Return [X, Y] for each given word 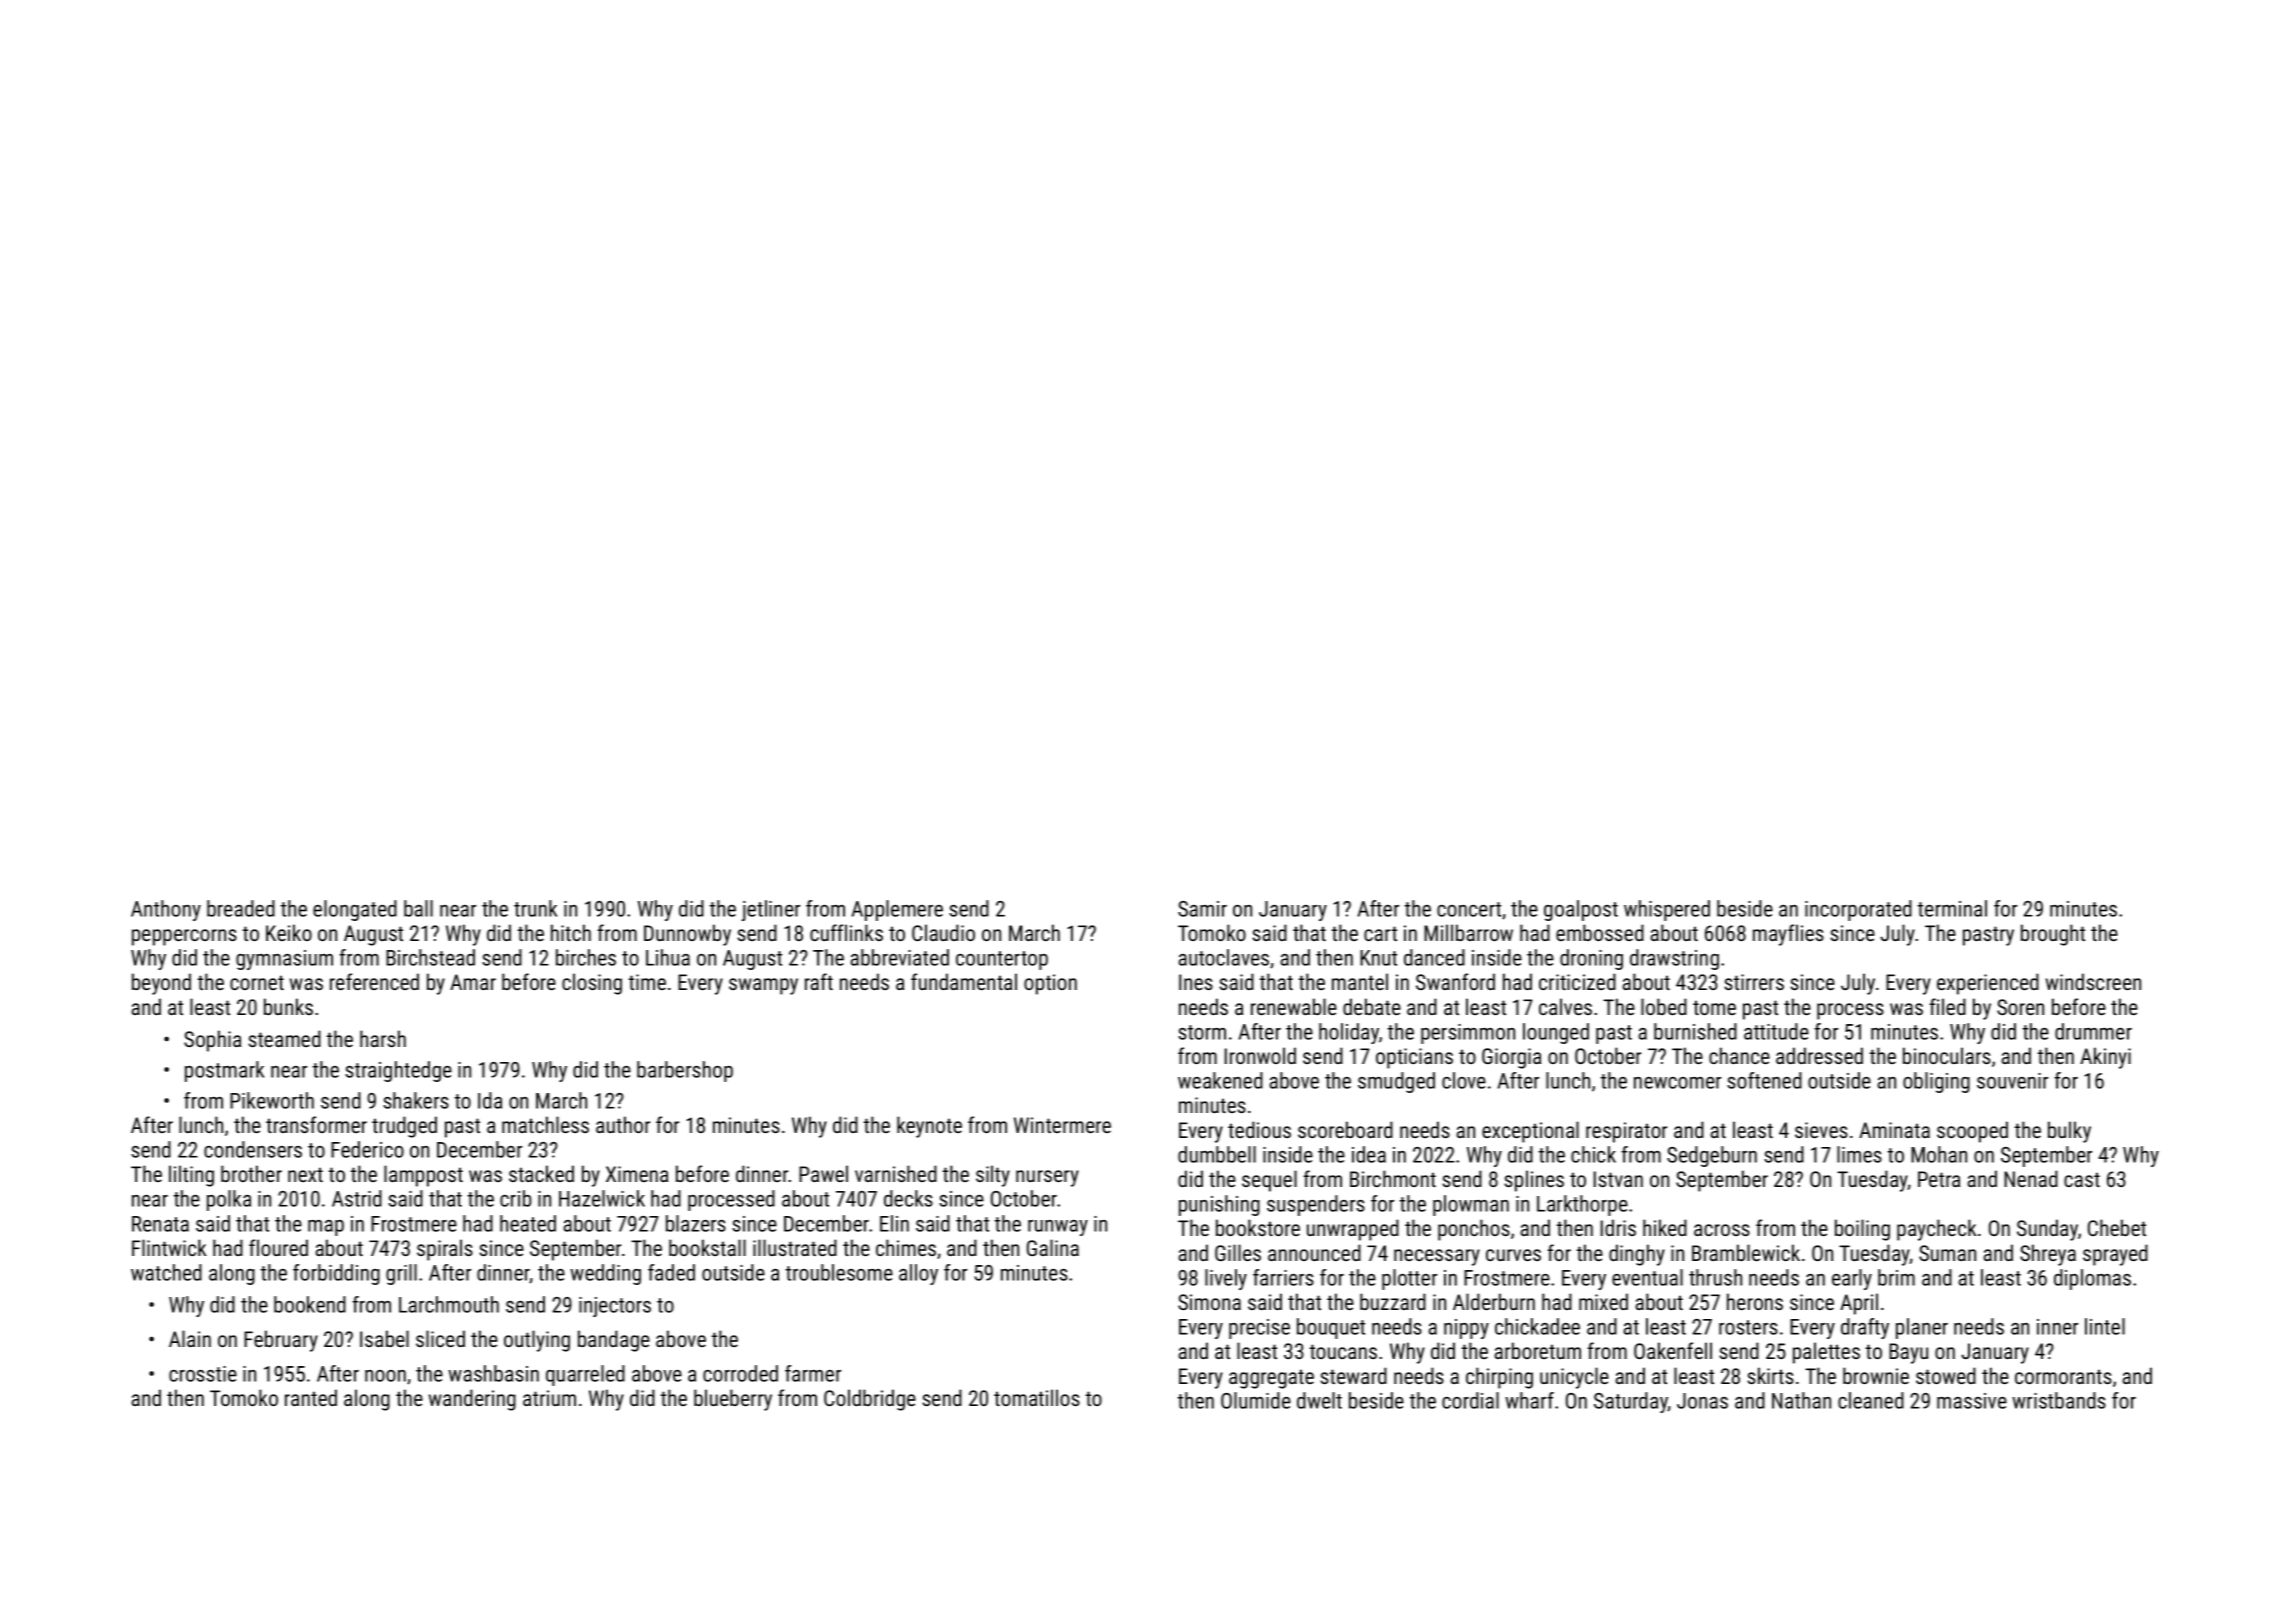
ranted [311, 1397]
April [1859, 1304]
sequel [1269, 1181]
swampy [763, 986]
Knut [1378, 958]
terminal [1952, 908]
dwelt [1319, 1400]
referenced [374, 981]
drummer [2093, 1031]
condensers [253, 1149]
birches [586, 957]
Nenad [2031, 1178]
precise [1259, 1329]
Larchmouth [449, 1304]
